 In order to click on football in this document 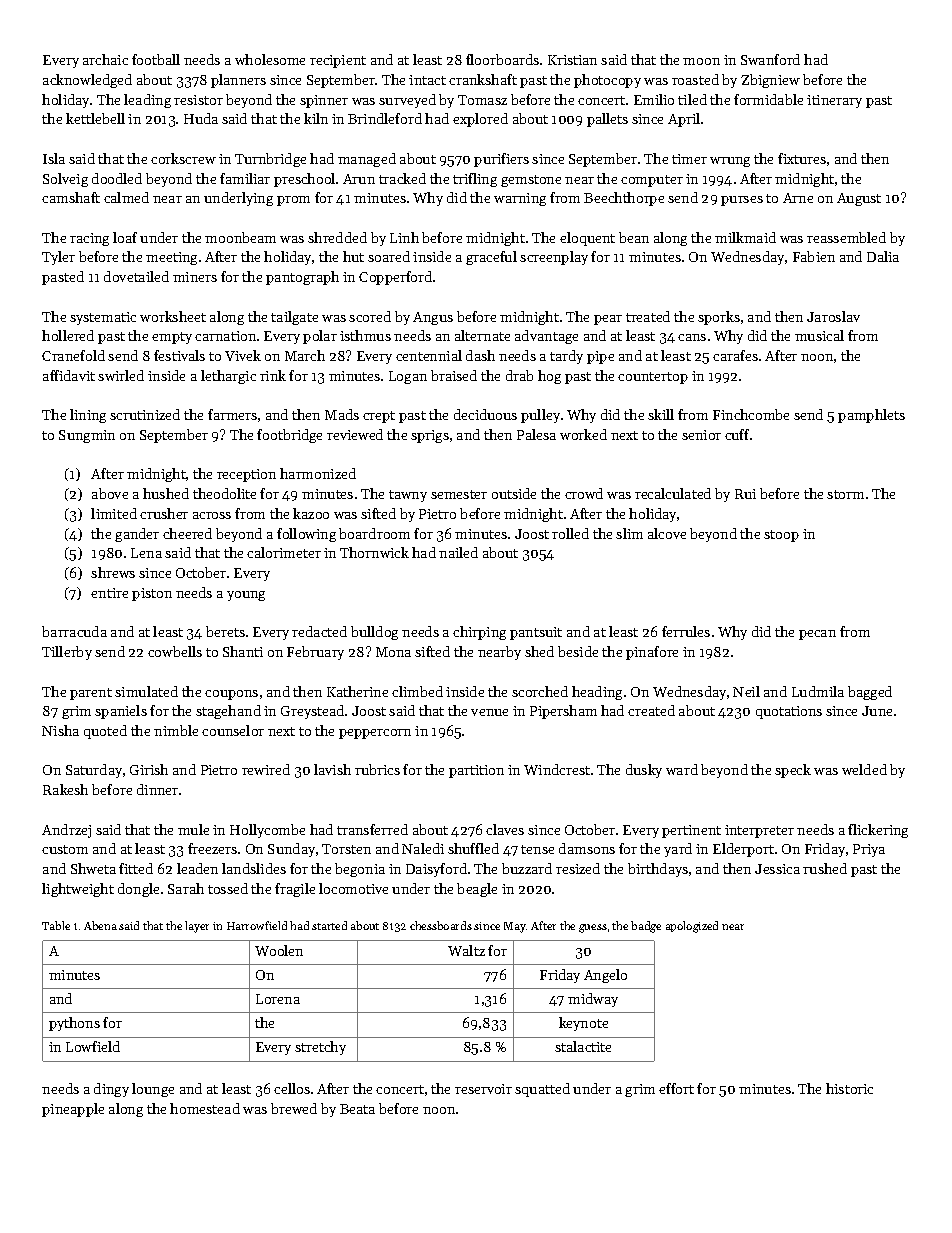, I will do `click(156, 59)`.
